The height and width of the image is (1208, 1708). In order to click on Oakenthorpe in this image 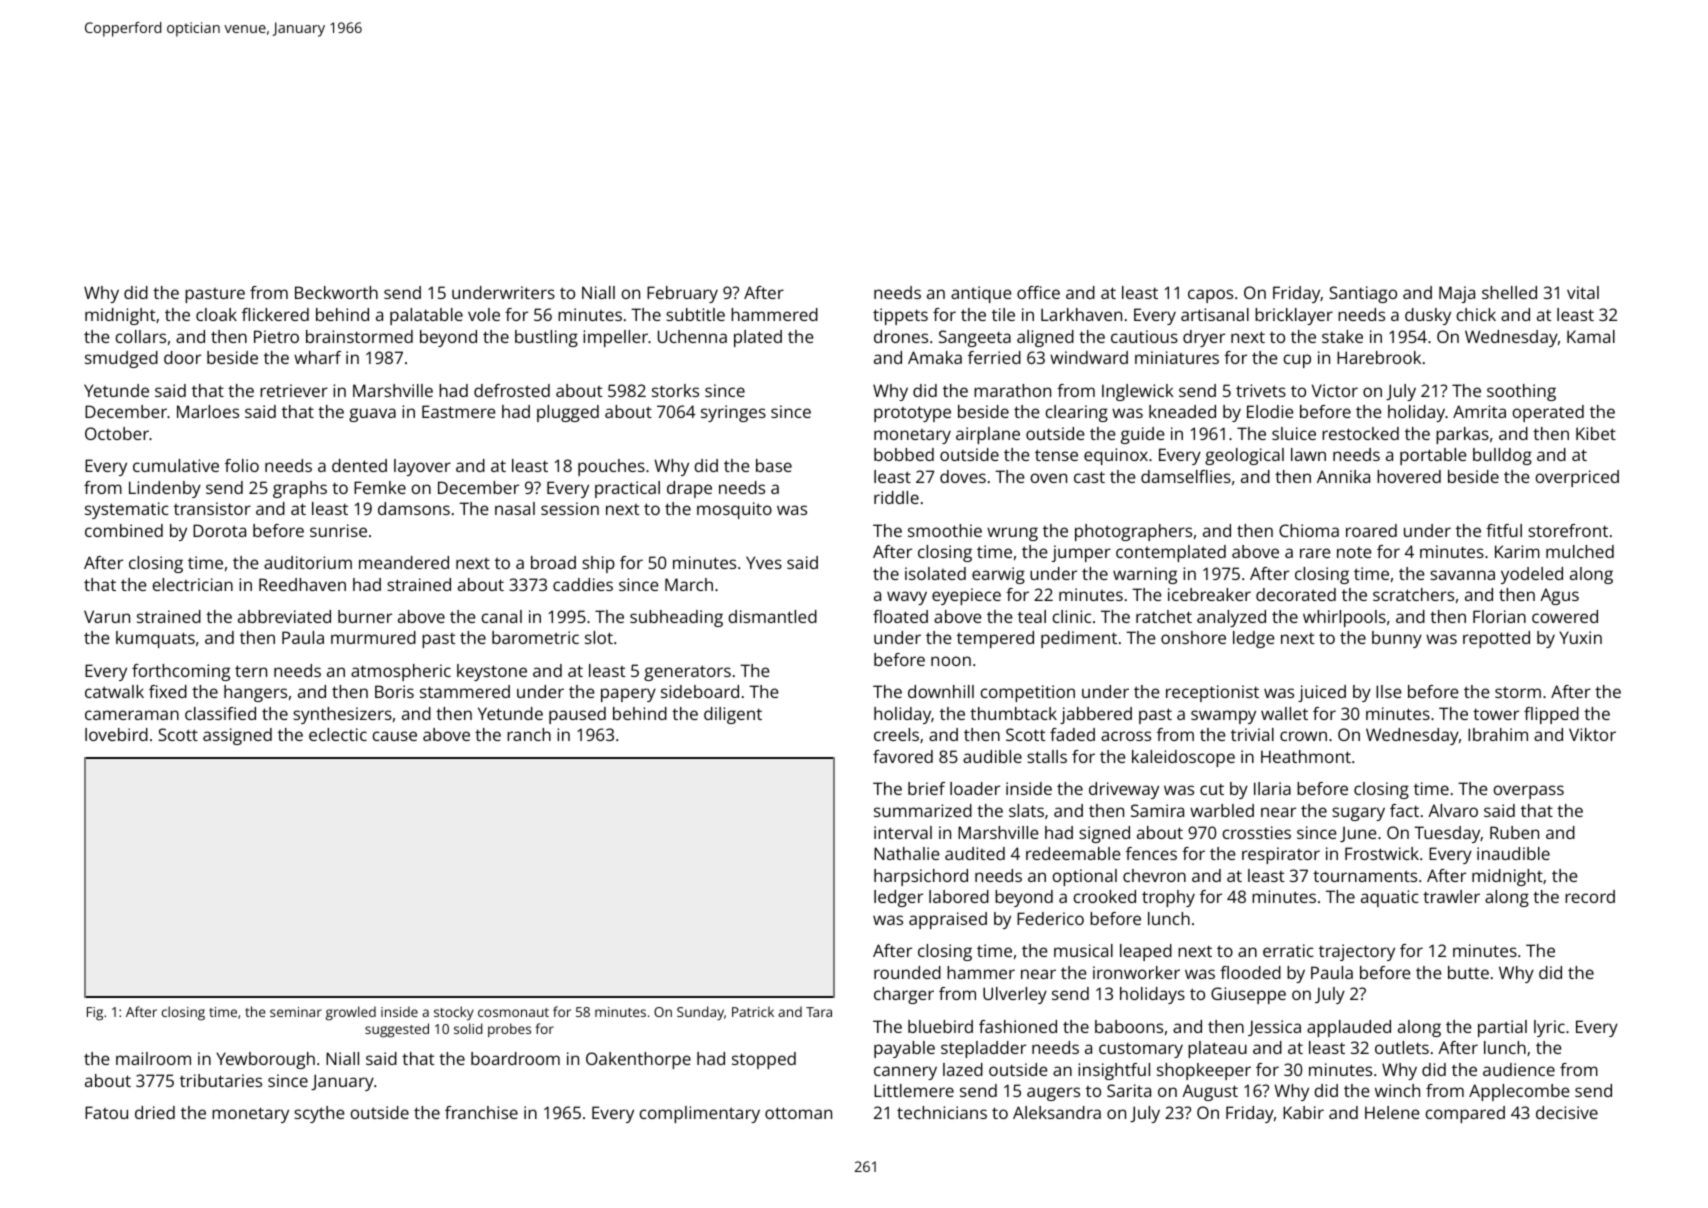, I will do `click(638, 1060)`.
